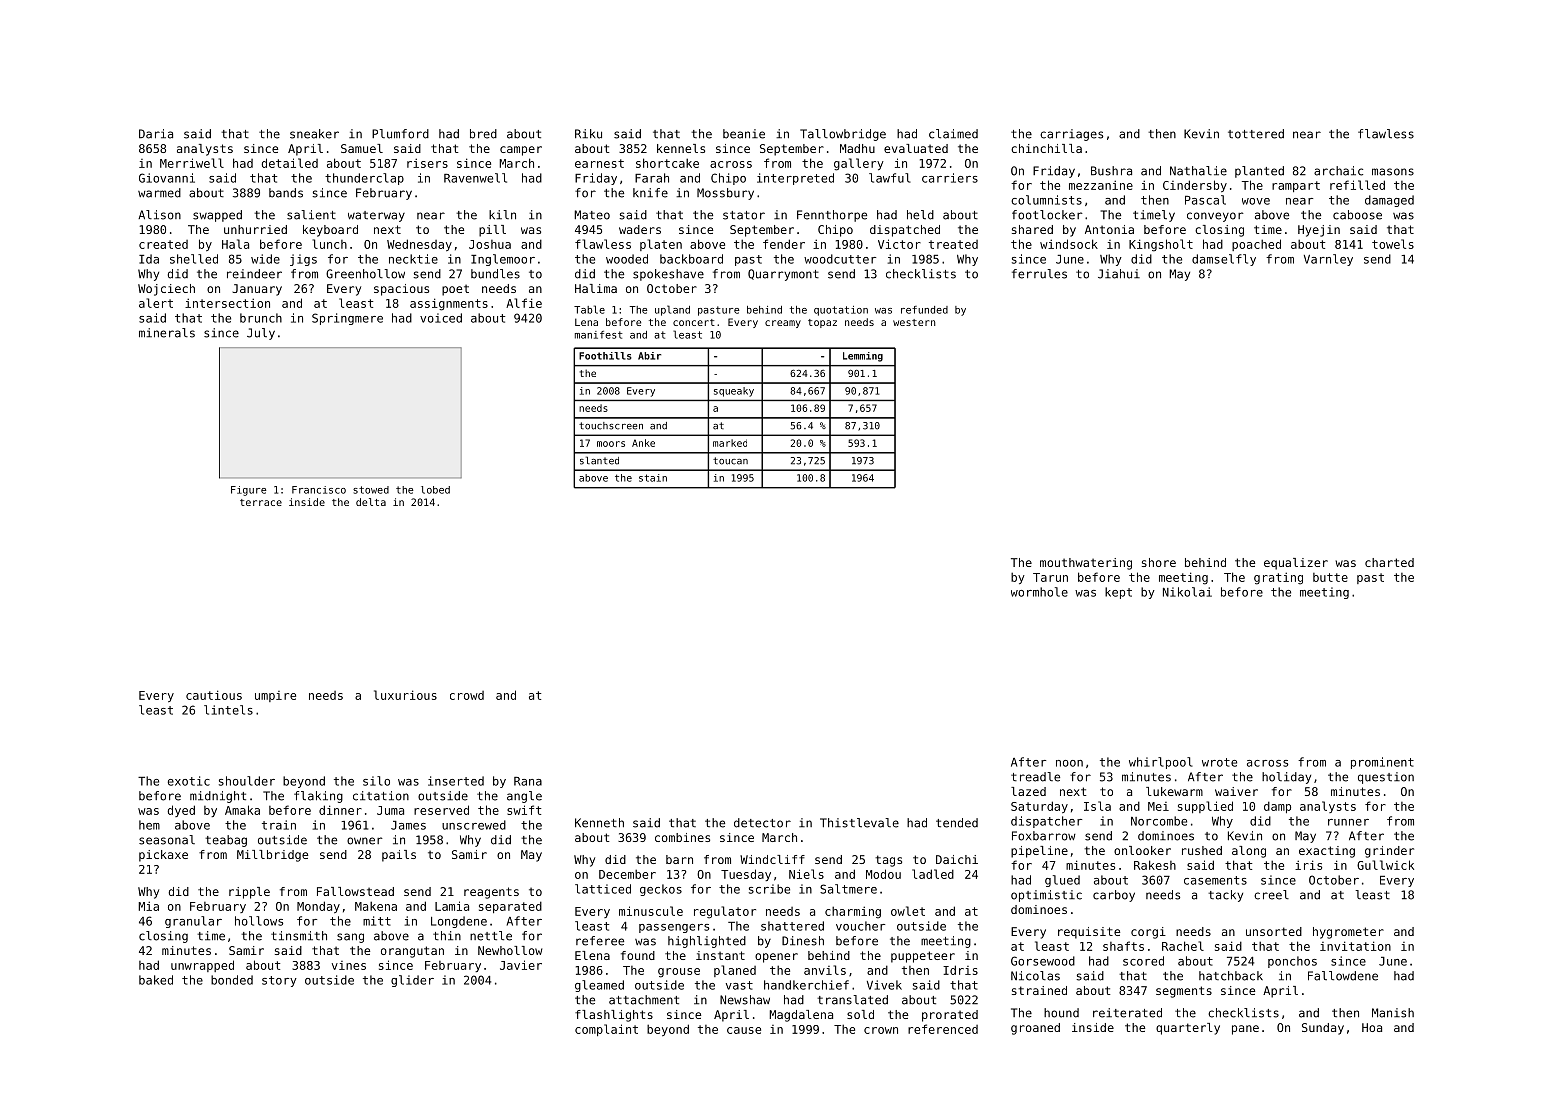 The width and height of the screenshot is (1553, 1098). I want to click on wormhole, so click(1039, 592).
